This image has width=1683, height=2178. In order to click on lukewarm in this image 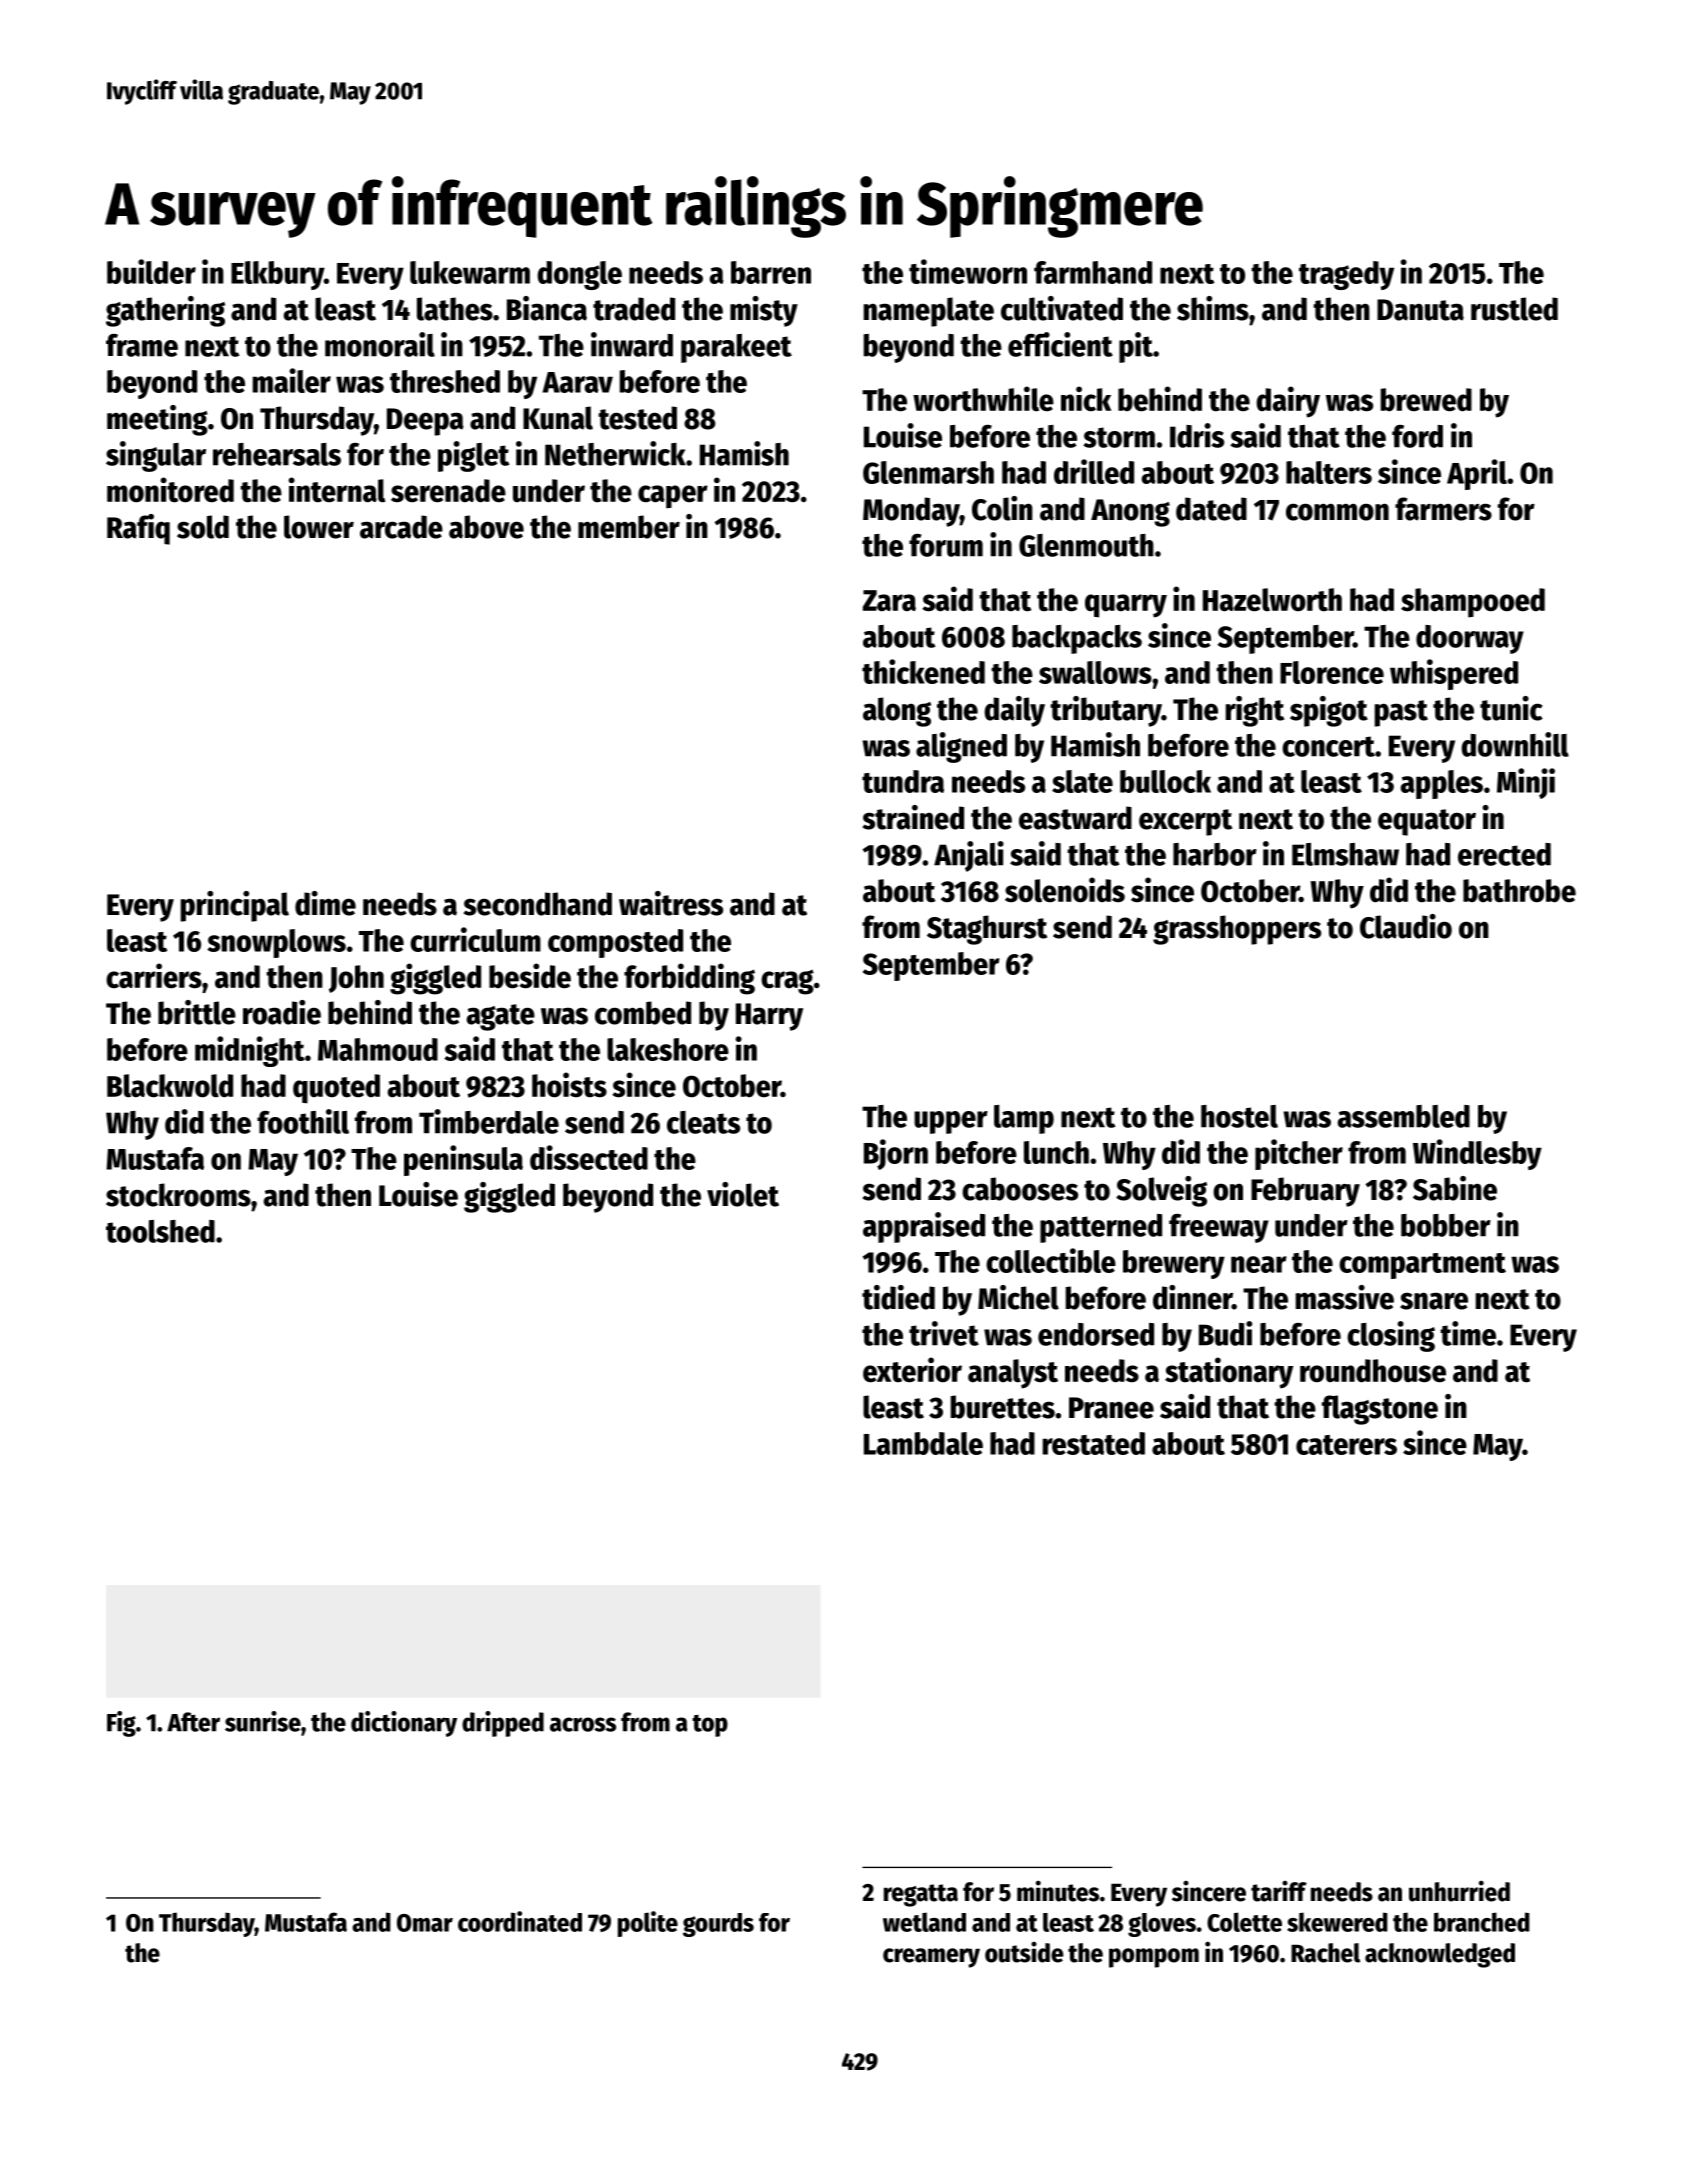, I will do `click(470, 272)`.
